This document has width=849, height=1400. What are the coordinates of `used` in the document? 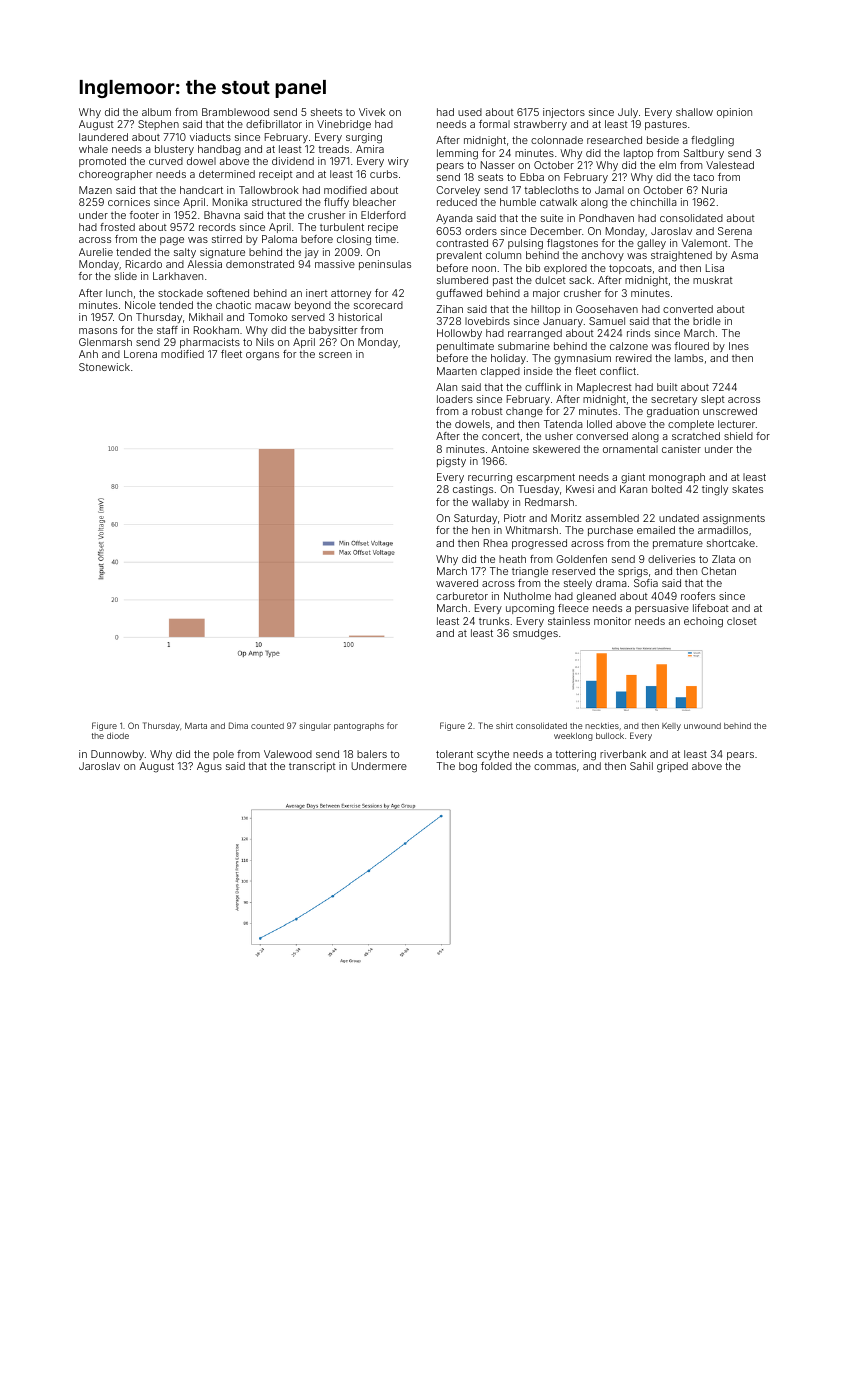 It's located at (470, 112).
